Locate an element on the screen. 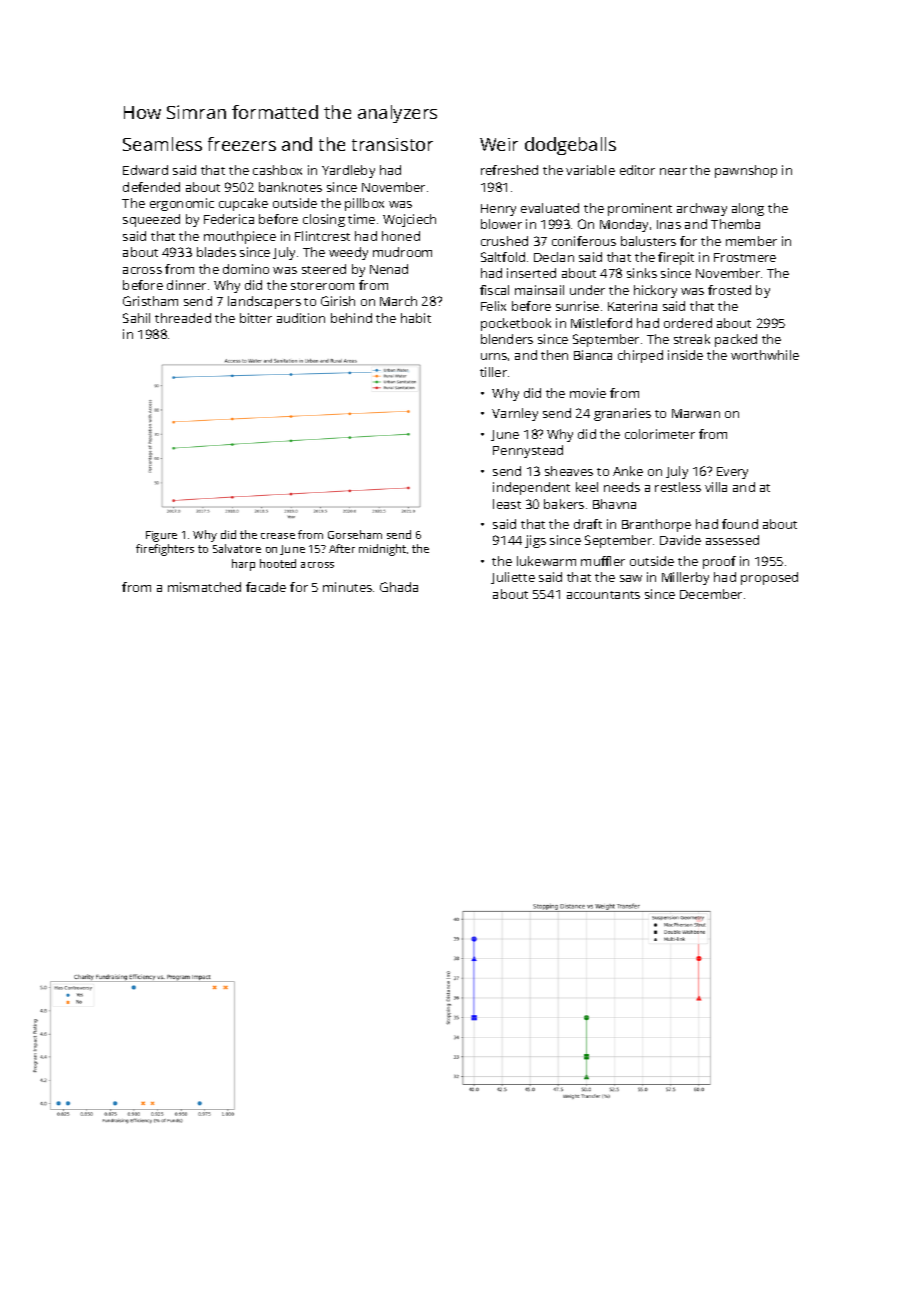 The image size is (924, 1308). editor is located at coordinates (637, 170).
